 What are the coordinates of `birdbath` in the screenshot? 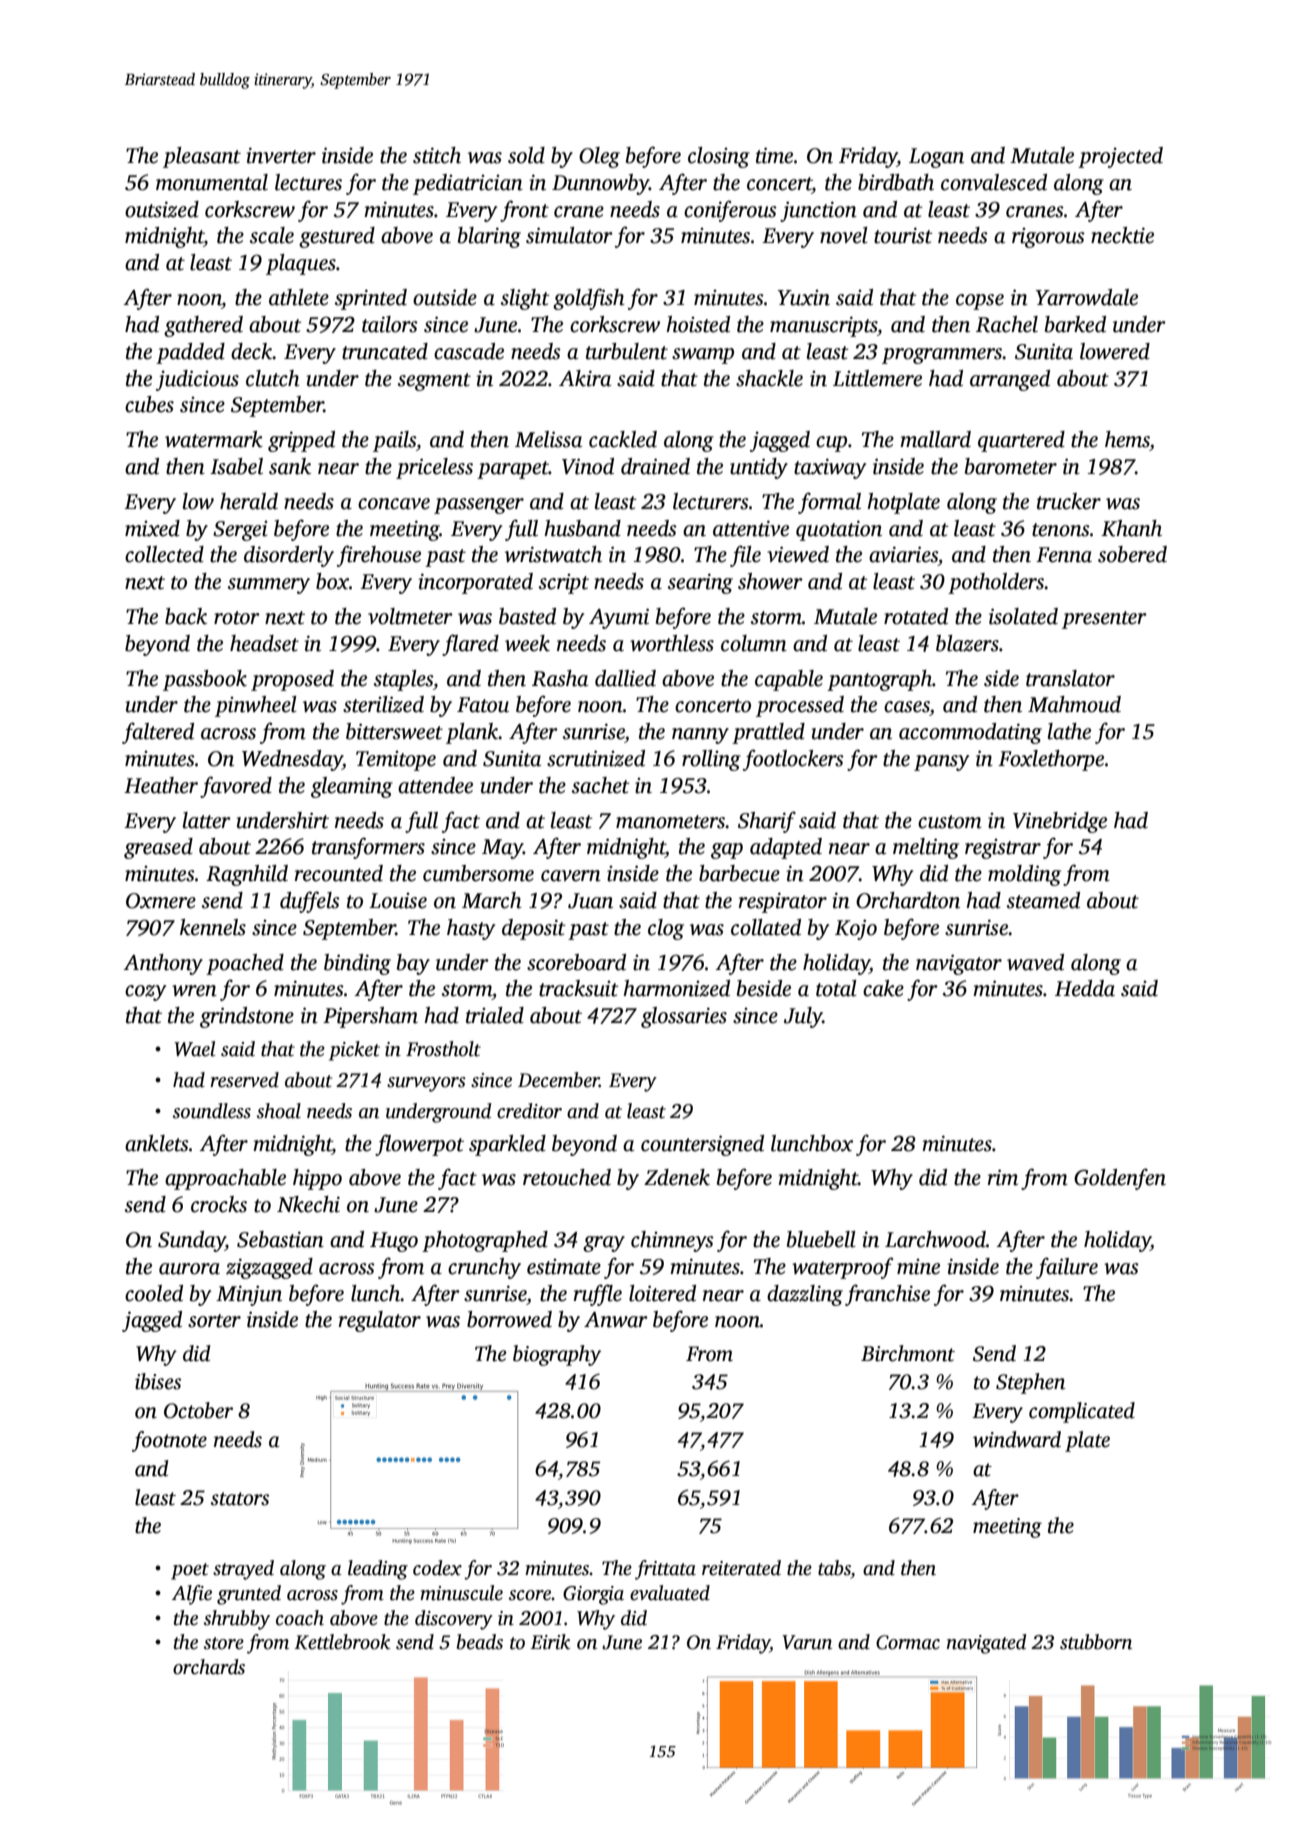 It's located at (896, 182).
